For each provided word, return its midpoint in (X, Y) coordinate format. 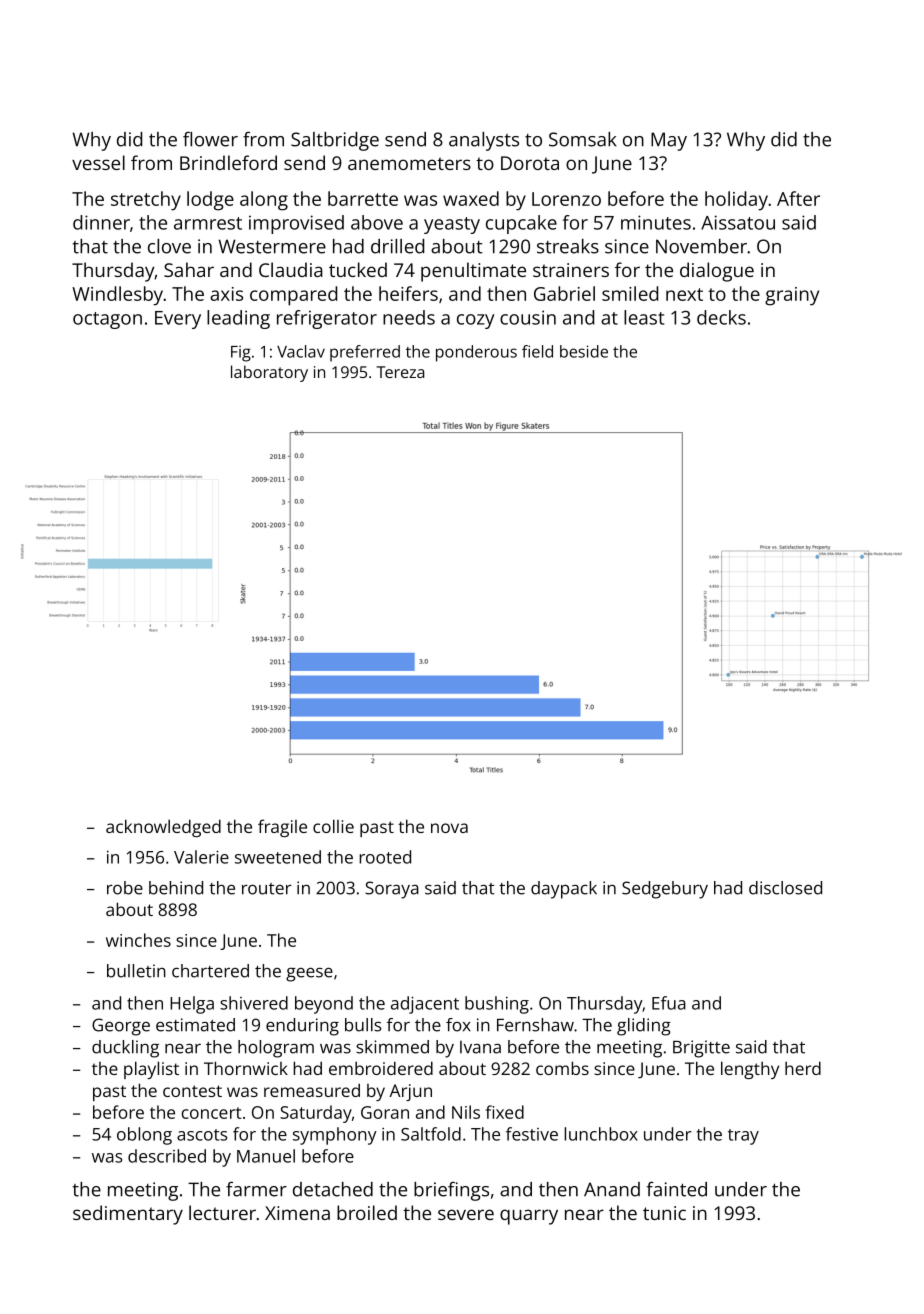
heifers (408, 293)
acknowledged (163, 828)
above (377, 222)
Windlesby (117, 296)
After (798, 198)
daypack (564, 890)
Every (178, 320)
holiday (736, 201)
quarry (529, 1217)
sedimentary (128, 1215)
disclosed (785, 888)
